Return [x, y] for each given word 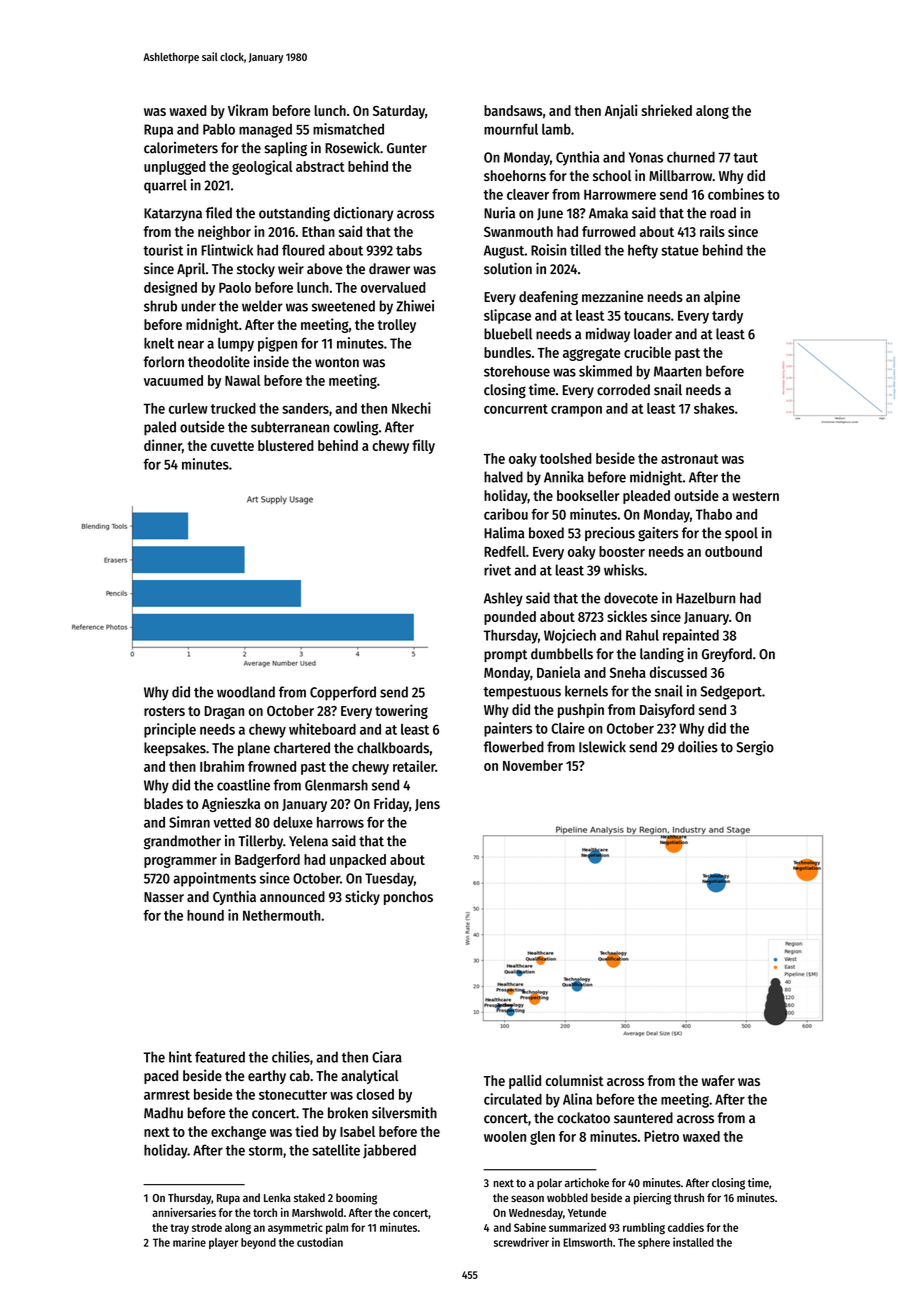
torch [265, 1212]
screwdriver [521, 1242]
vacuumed [173, 380]
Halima [504, 533]
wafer [718, 1080]
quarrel [165, 186]
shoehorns [515, 175]
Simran [189, 822]
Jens [427, 805]
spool [741, 534]
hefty [643, 251]
